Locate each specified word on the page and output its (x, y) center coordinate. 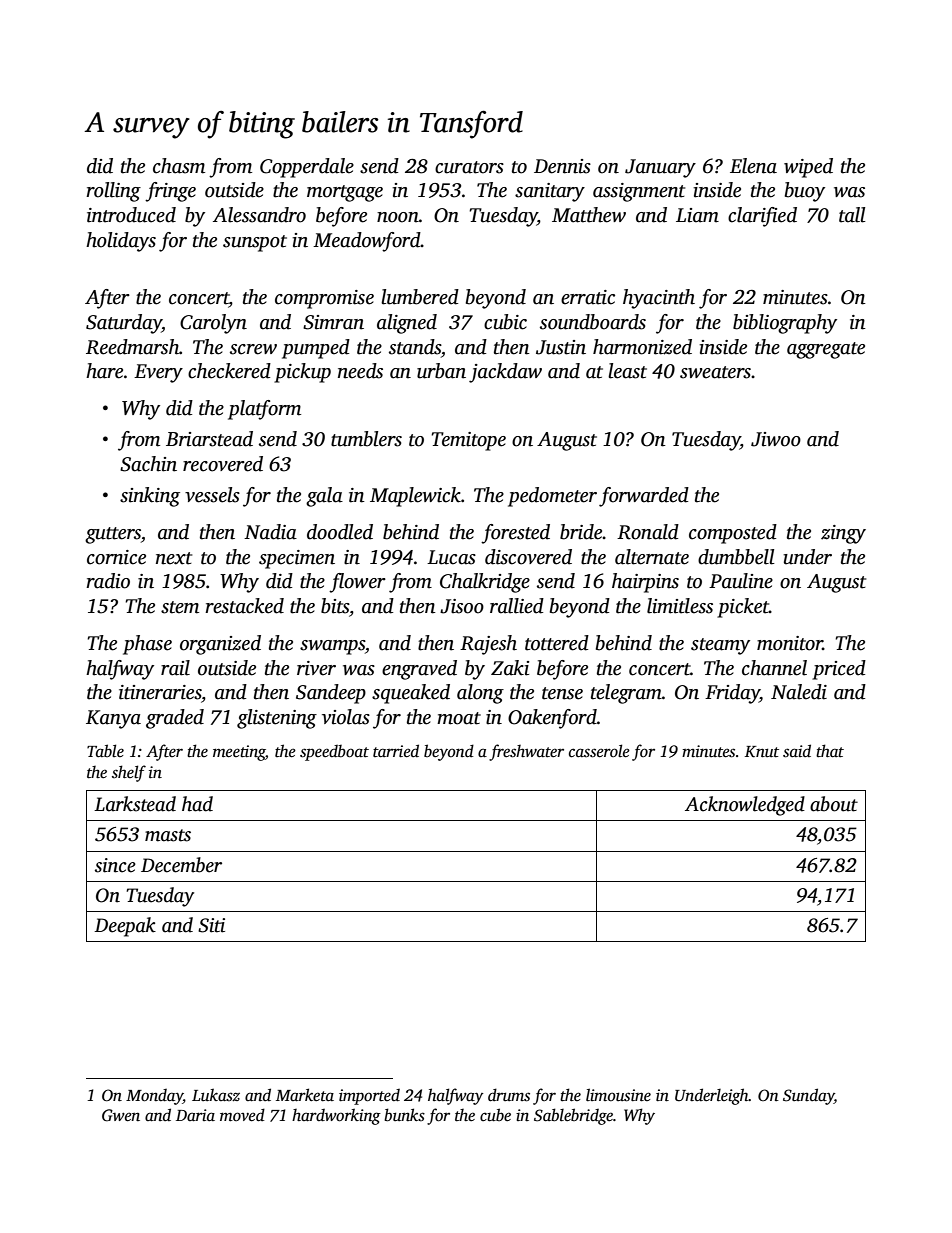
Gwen (121, 1115)
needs (360, 371)
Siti (211, 925)
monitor (790, 643)
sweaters (715, 372)
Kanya (113, 719)
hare (104, 371)
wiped (808, 168)
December (181, 865)
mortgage (345, 193)
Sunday (808, 1096)
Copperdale (307, 168)
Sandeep (331, 694)
